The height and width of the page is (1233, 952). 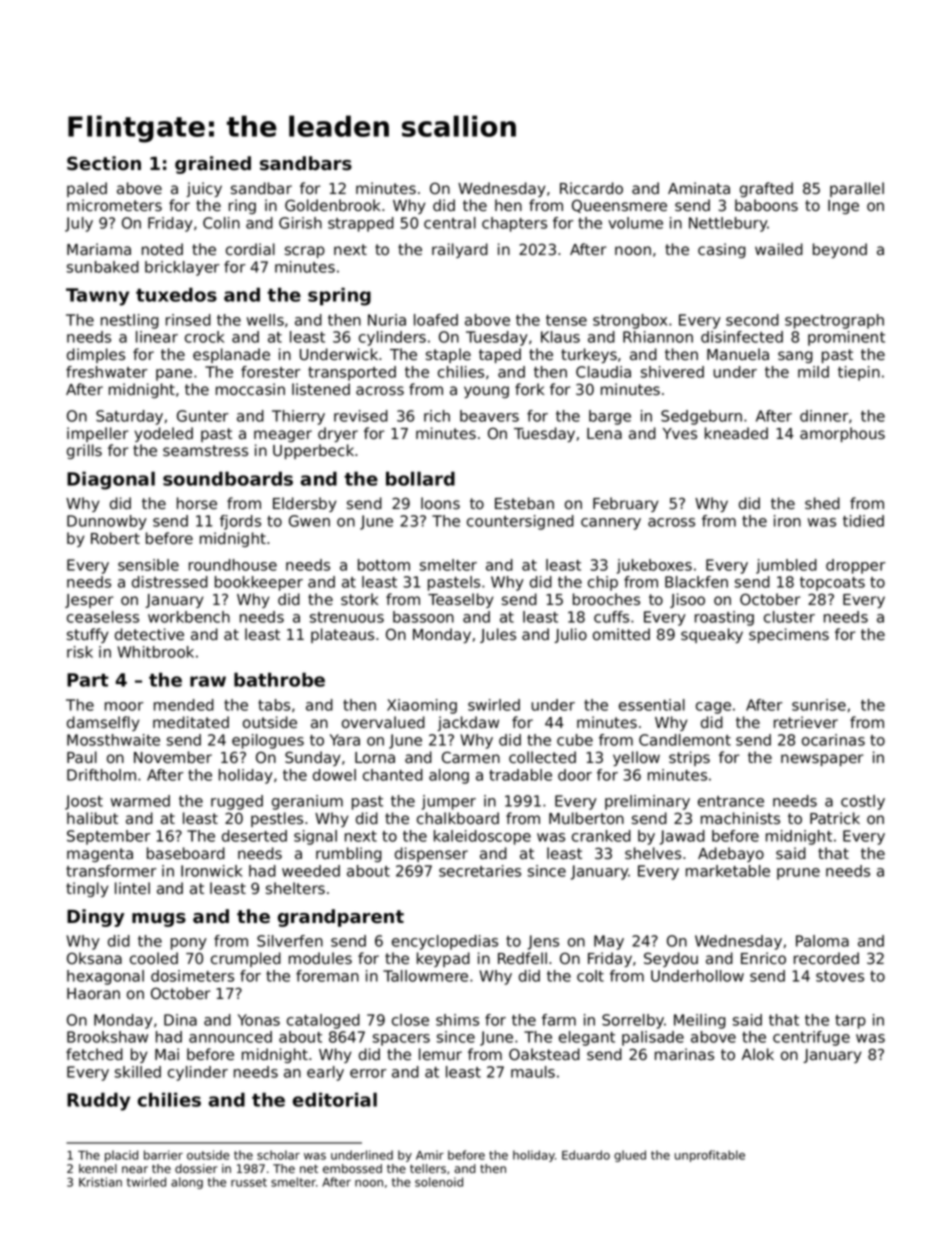 What do you see at coordinates (822, 760) in the page?
I see `newspaper` at bounding box center [822, 760].
